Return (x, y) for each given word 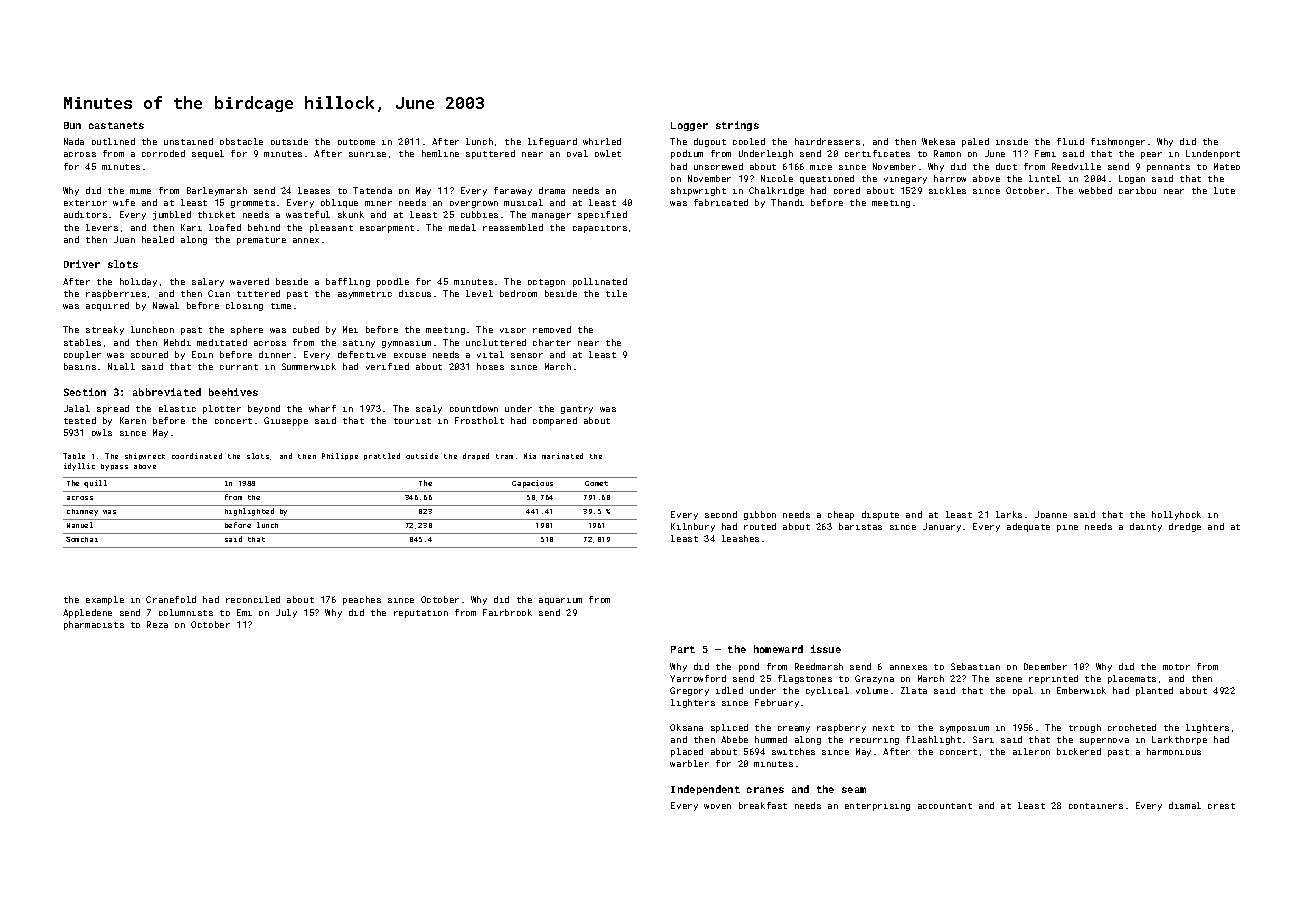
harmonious (1174, 751)
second (721, 514)
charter (552, 342)
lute (1224, 190)
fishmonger (1118, 142)
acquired (107, 306)
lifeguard (552, 142)
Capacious (532, 484)
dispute (880, 515)
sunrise (367, 154)
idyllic (79, 467)
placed (687, 752)
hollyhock (1176, 515)
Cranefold (171, 599)
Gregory (689, 691)
